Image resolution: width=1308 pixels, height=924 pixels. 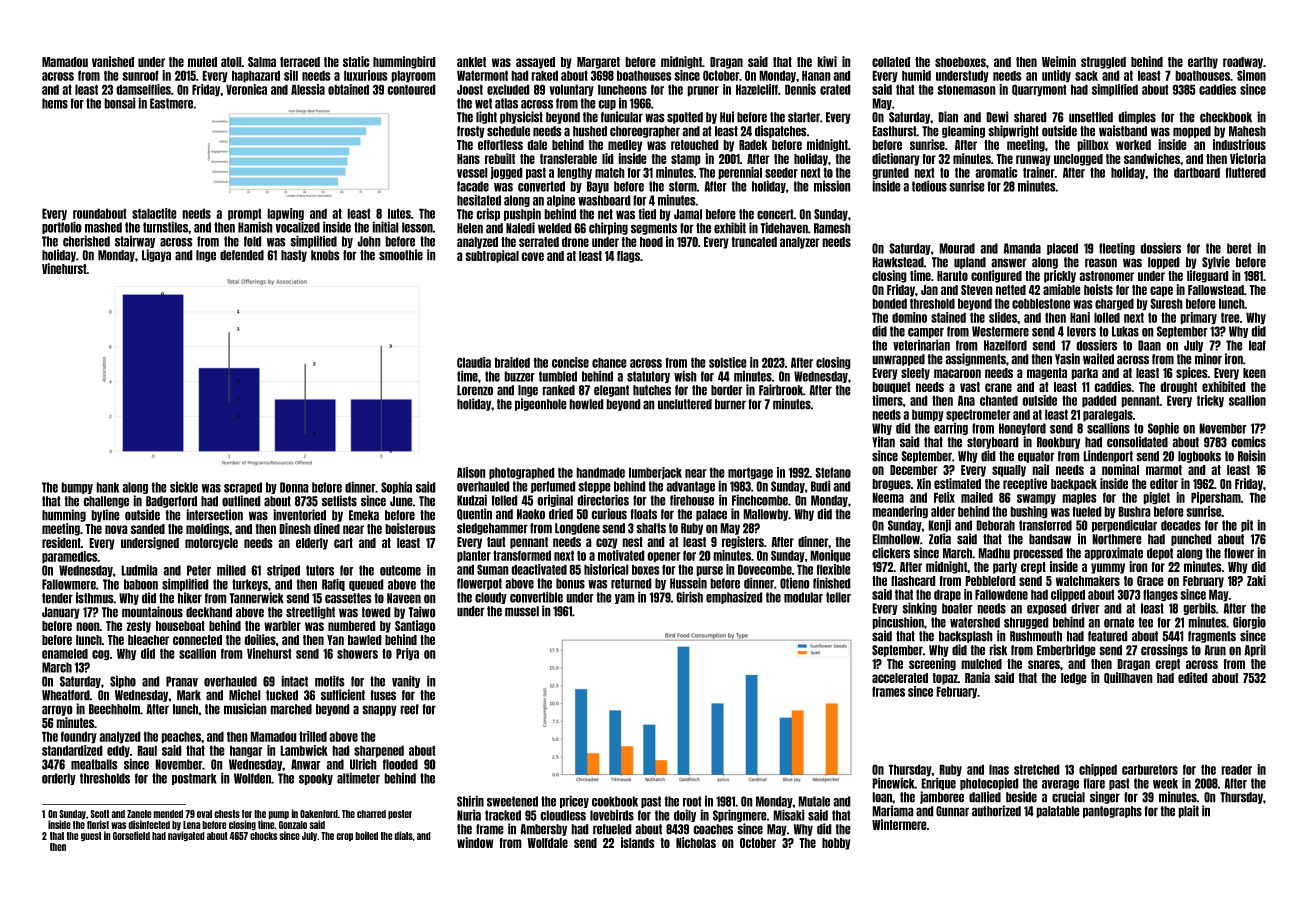 What do you see at coordinates (1199, 608) in the screenshot?
I see `gerbils` at bounding box center [1199, 608].
